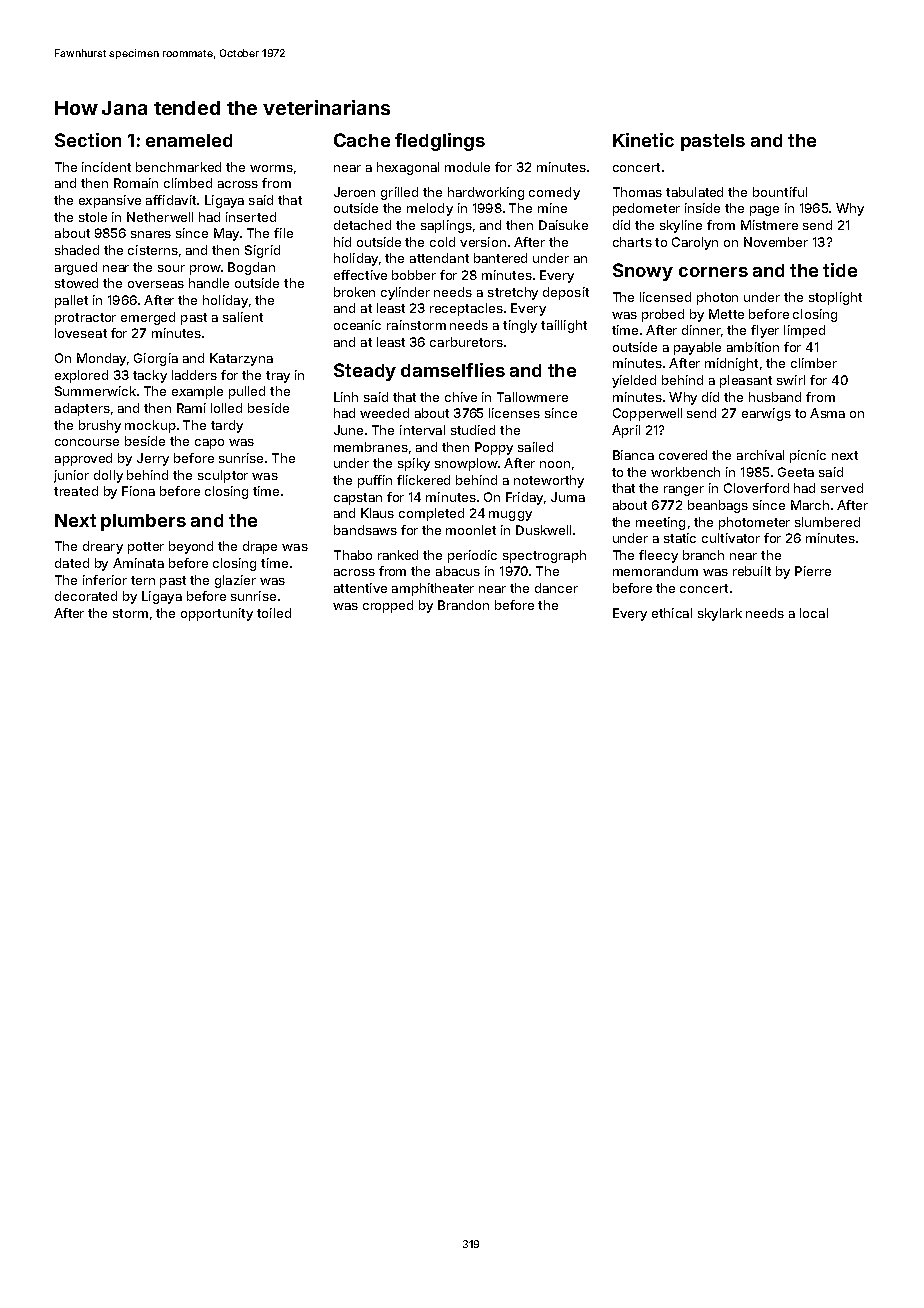 The image size is (924, 1308). What do you see at coordinates (405, 293) in the image?
I see `cylinder` at bounding box center [405, 293].
